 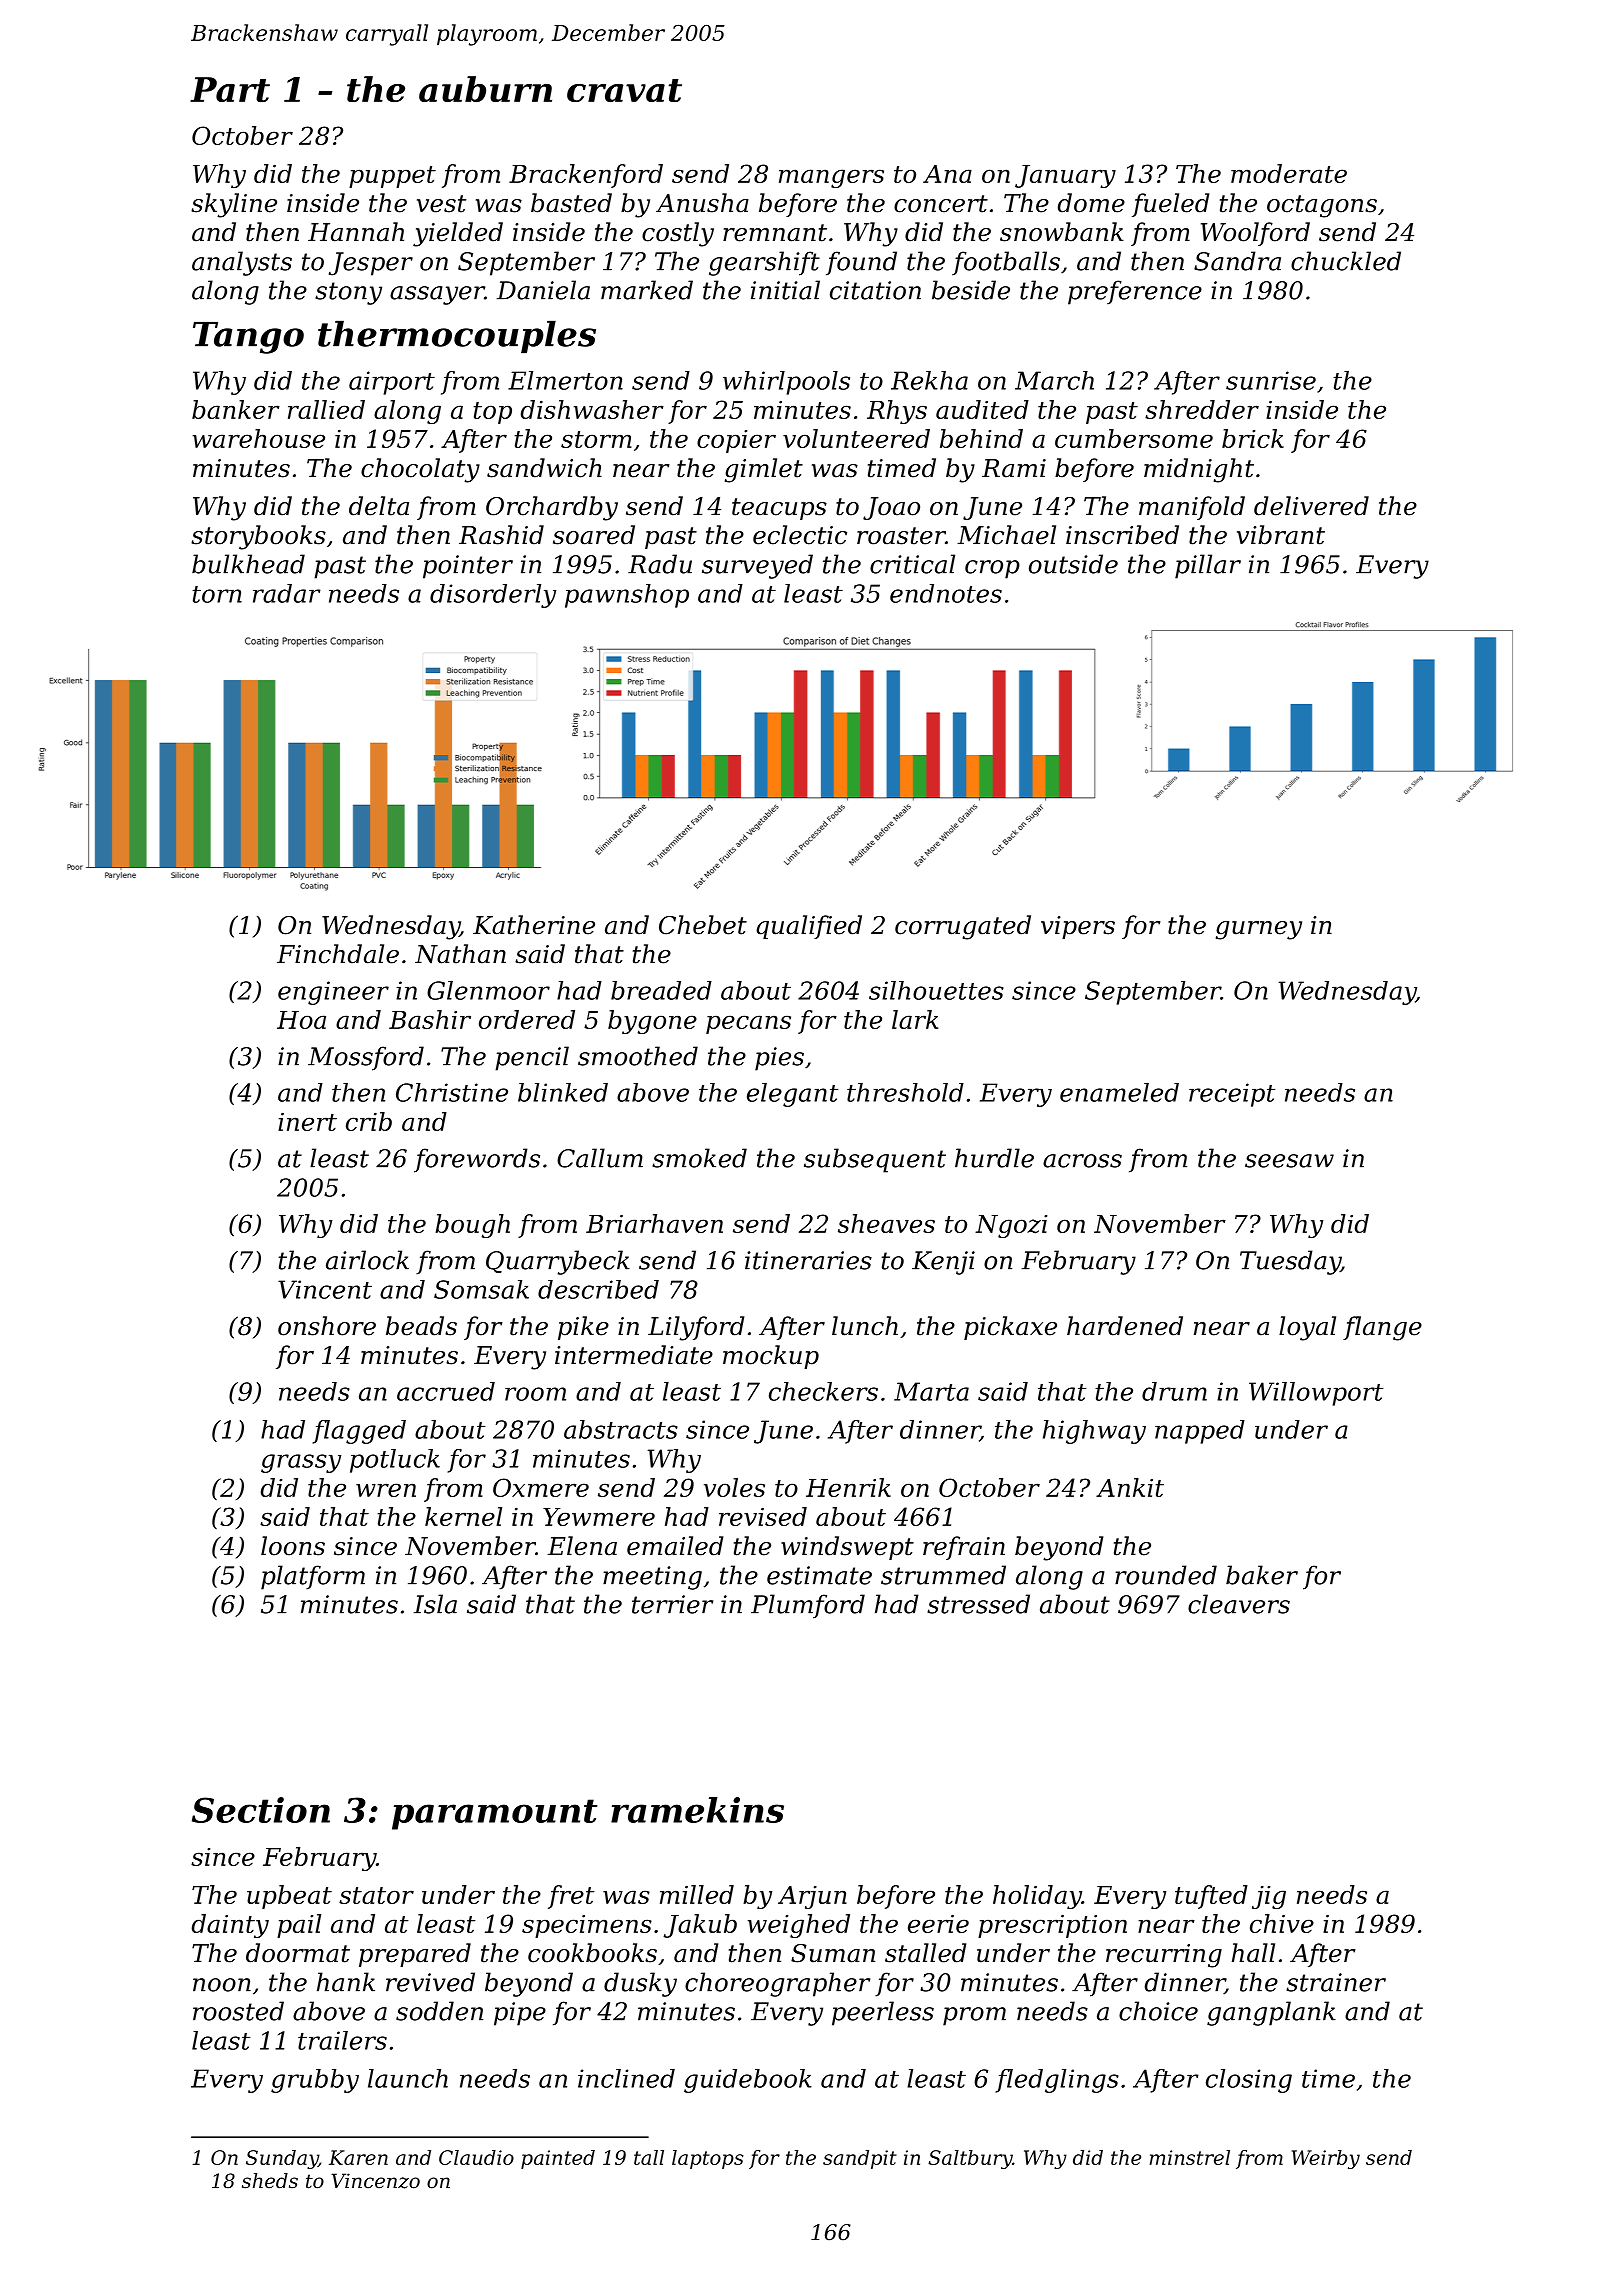 What do you see at coordinates (624, 90) in the document?
I see `cravat` at bounding box center [624, 90].
